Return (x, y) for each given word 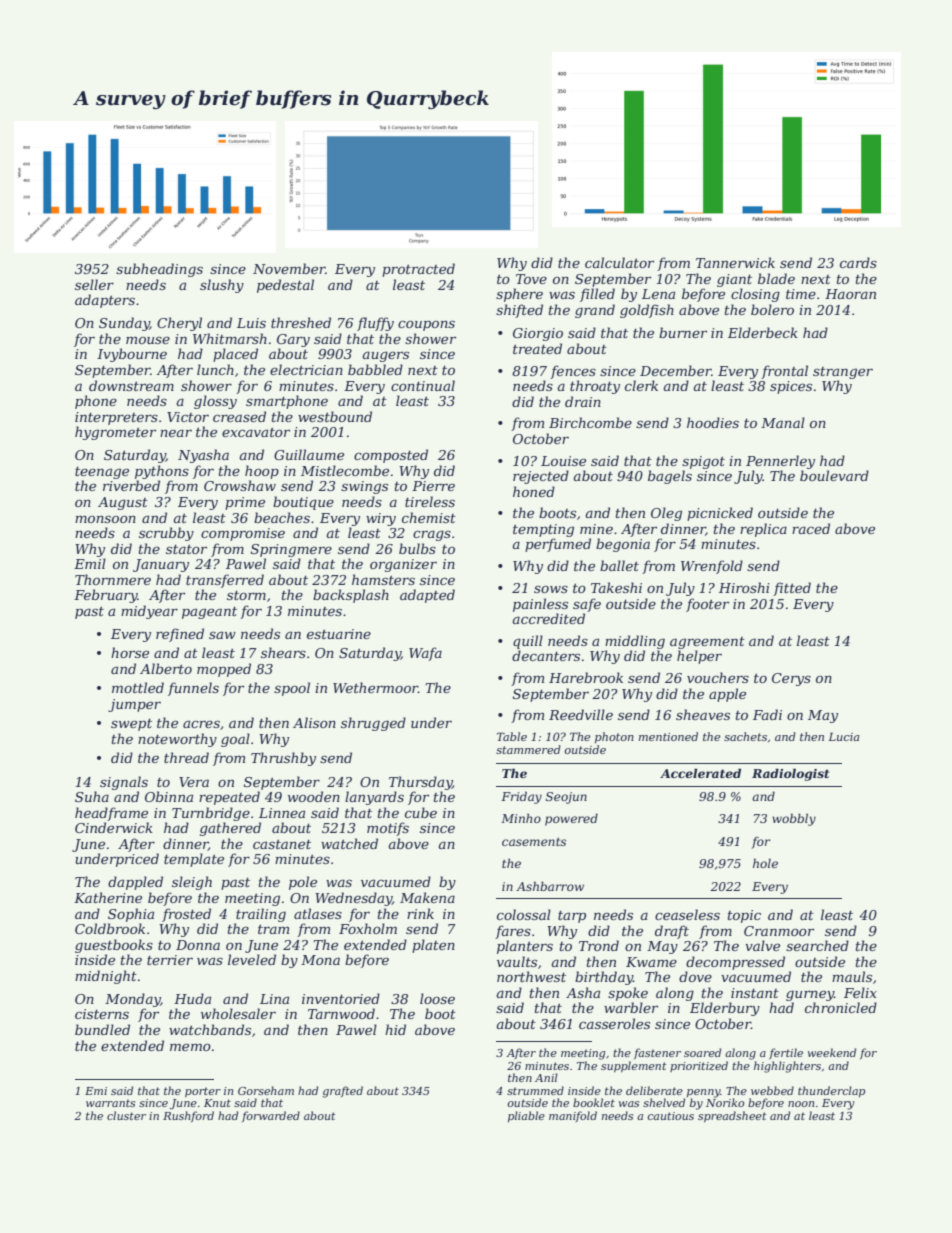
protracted (418, 270)
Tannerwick (735, 262)
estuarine (339, 634)
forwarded (271, 1116)
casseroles (614, 1023)
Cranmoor (779, 931)
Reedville (581, 714)
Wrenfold (712, 567)
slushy (222, 286)
